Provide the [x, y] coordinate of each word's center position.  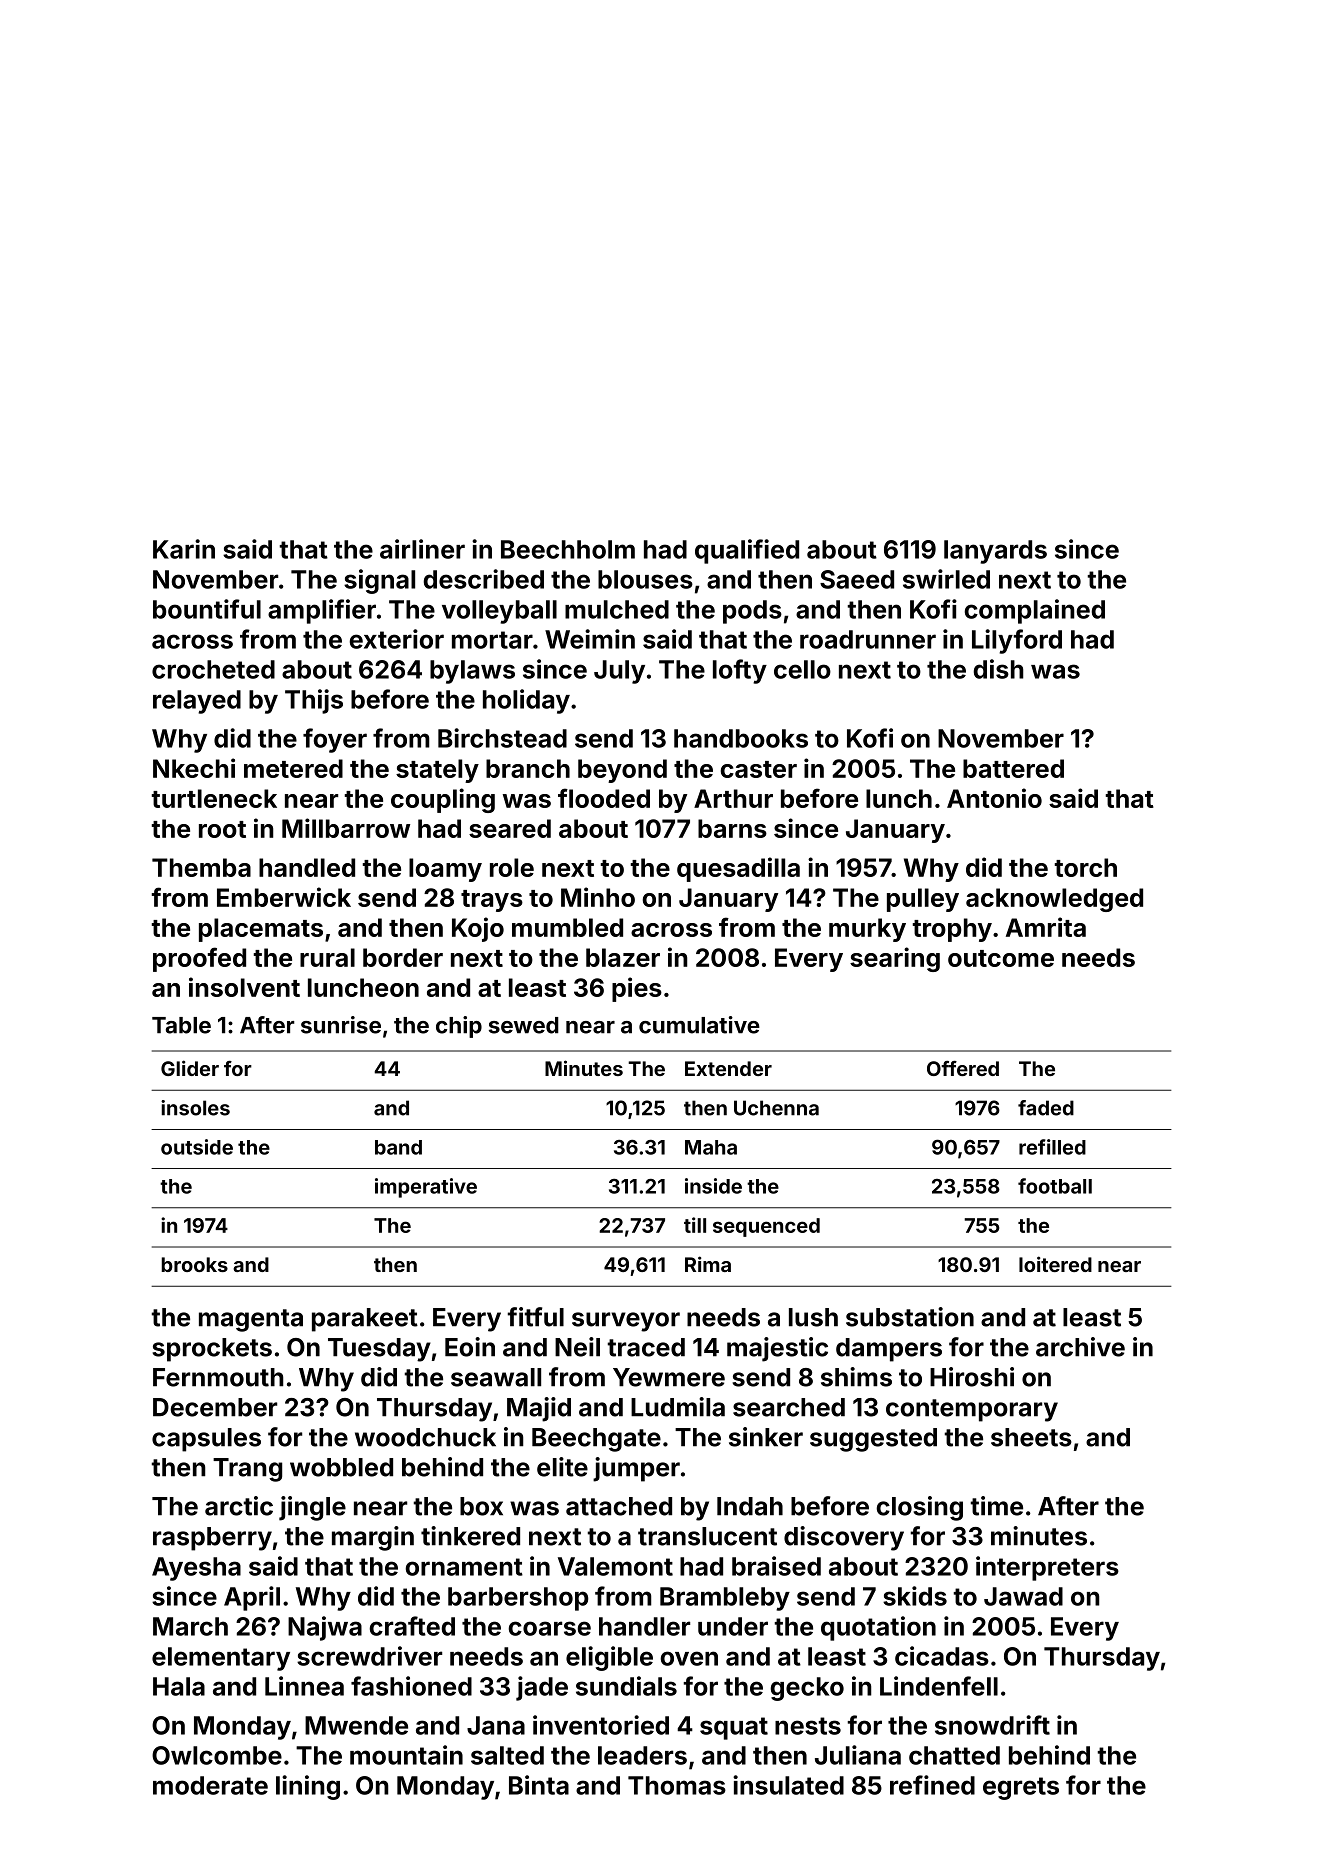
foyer [335, 740]
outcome [1001, 958]
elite [562, 1467]
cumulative [699, 1025]
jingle [312, 1508]
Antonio [994, 798]
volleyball [499, 612]
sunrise [341, 1025]
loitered [1055, 1264]
